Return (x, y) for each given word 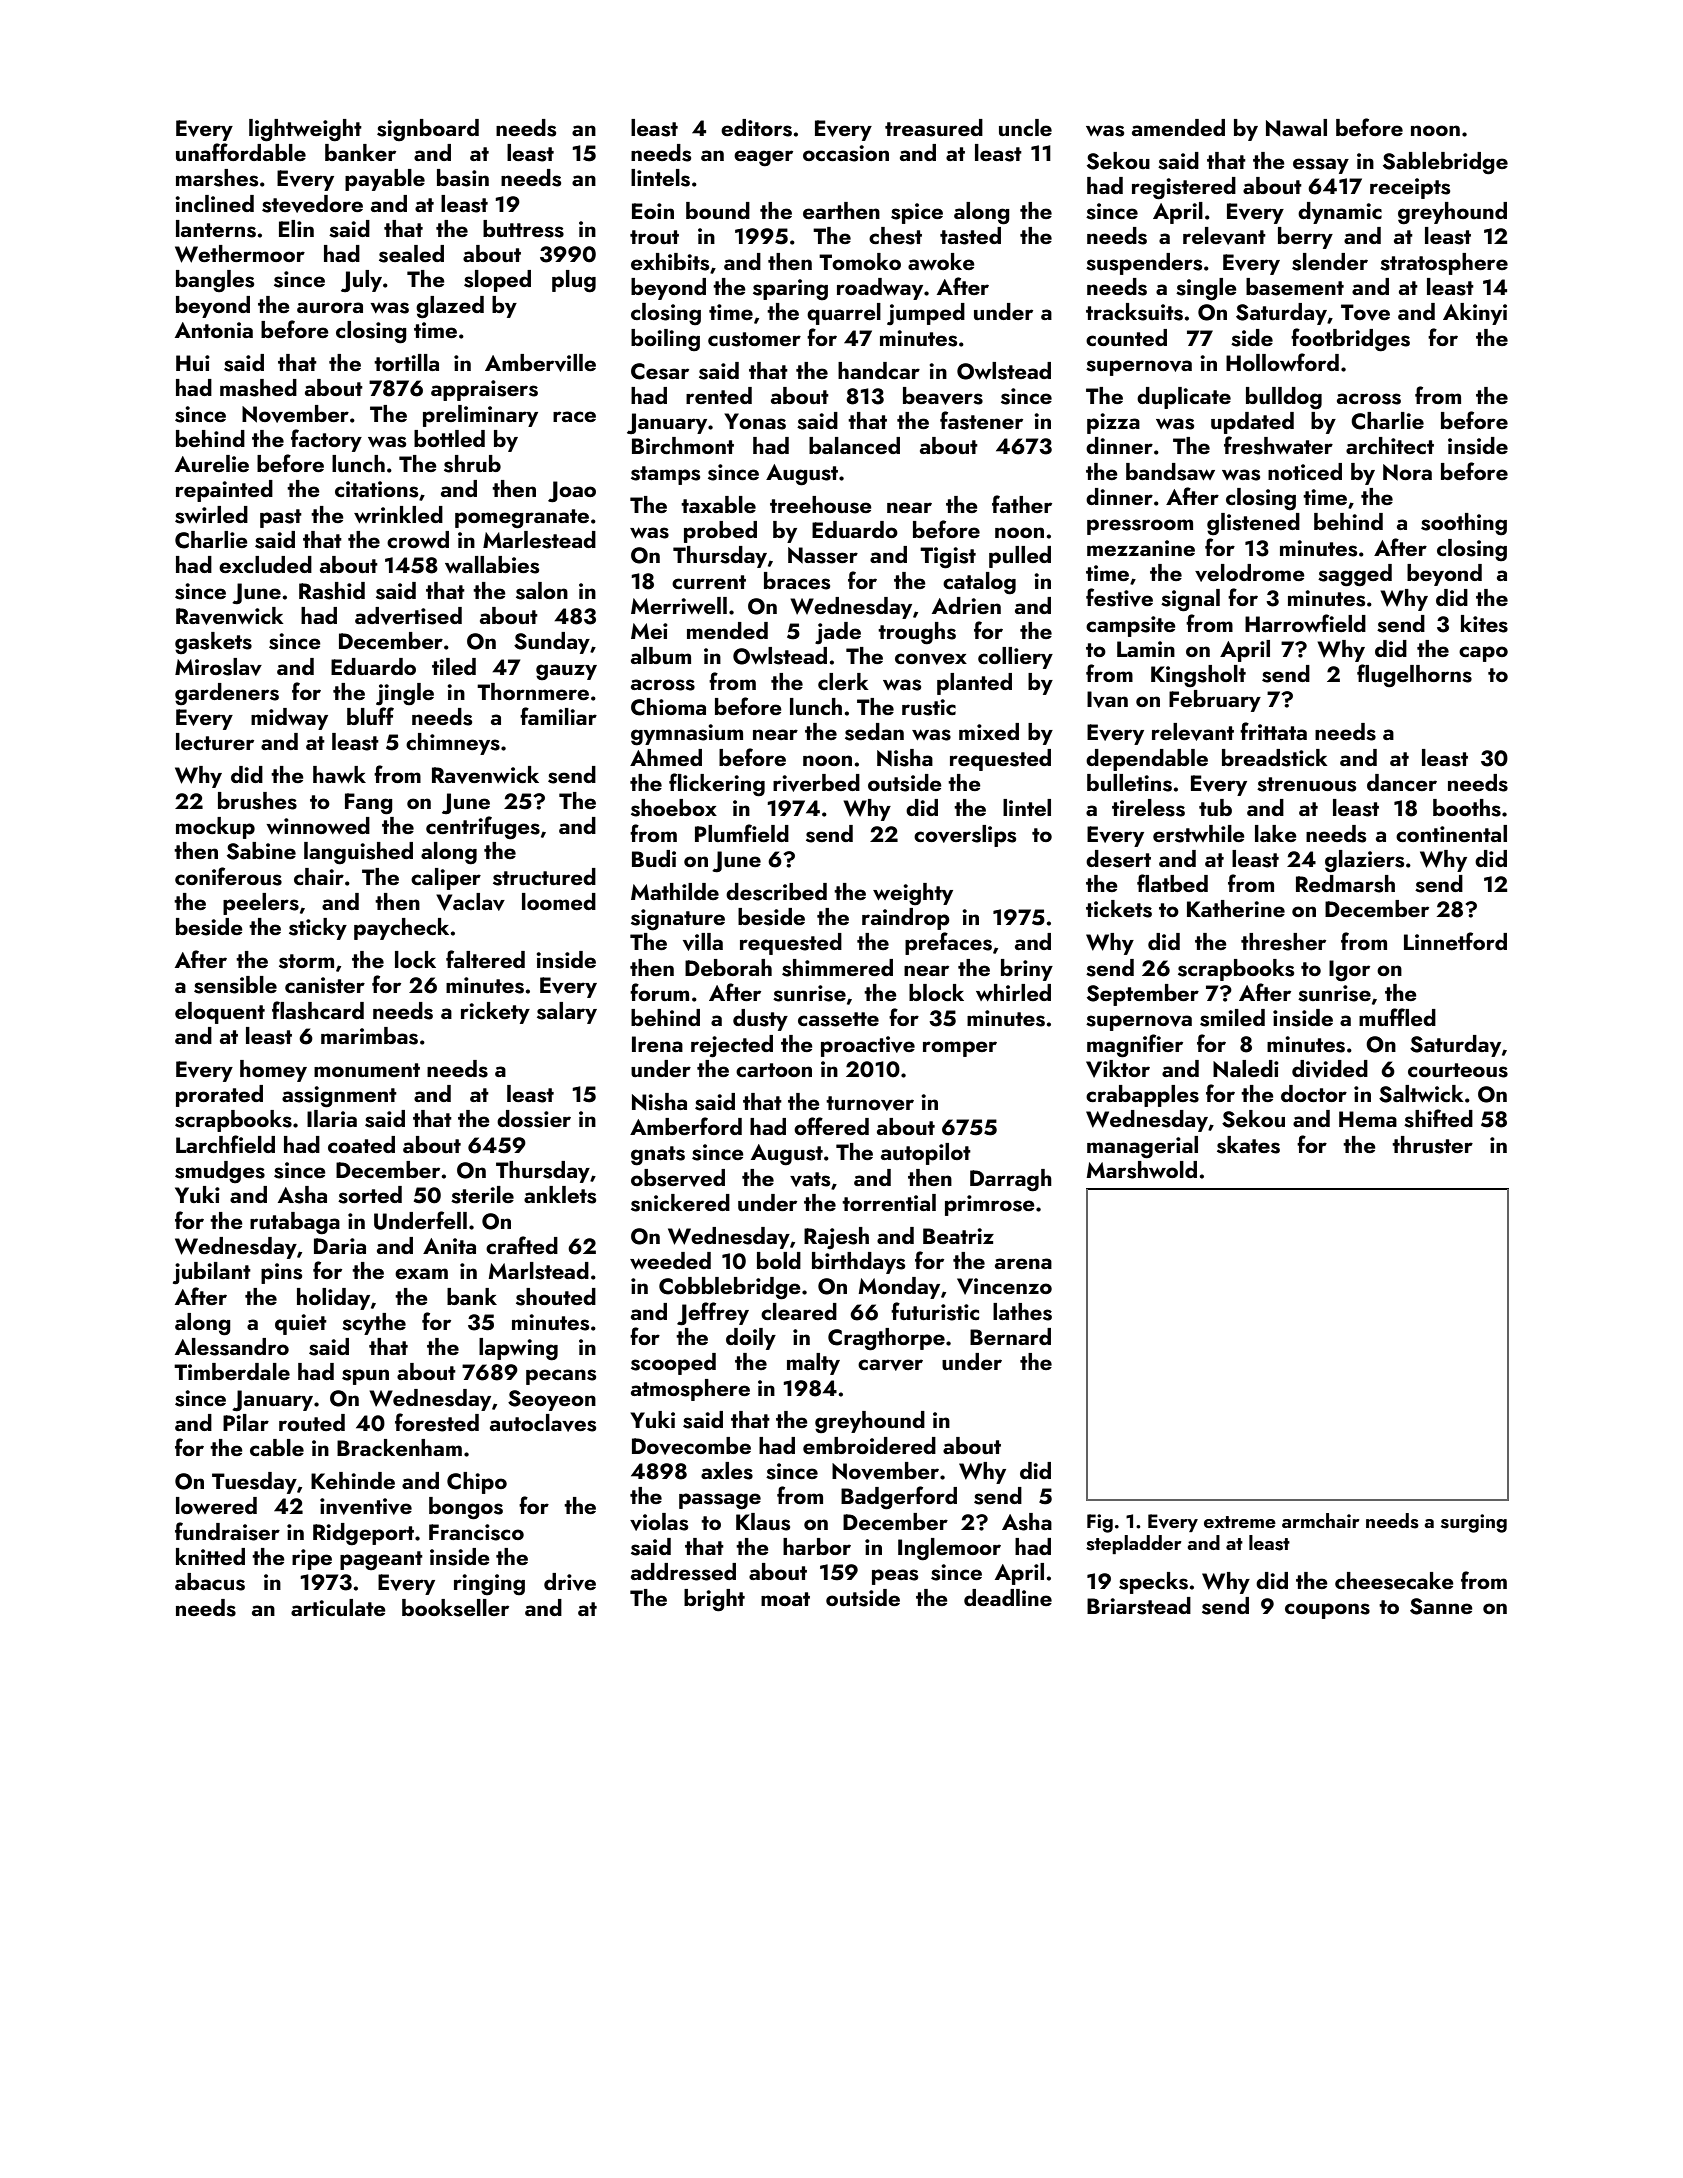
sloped (497, 281)
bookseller (455, 1608)
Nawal (1296, 127)
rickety (495, 1013)
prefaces (948, 943)
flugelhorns (1414, 676)
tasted (970, 236)
